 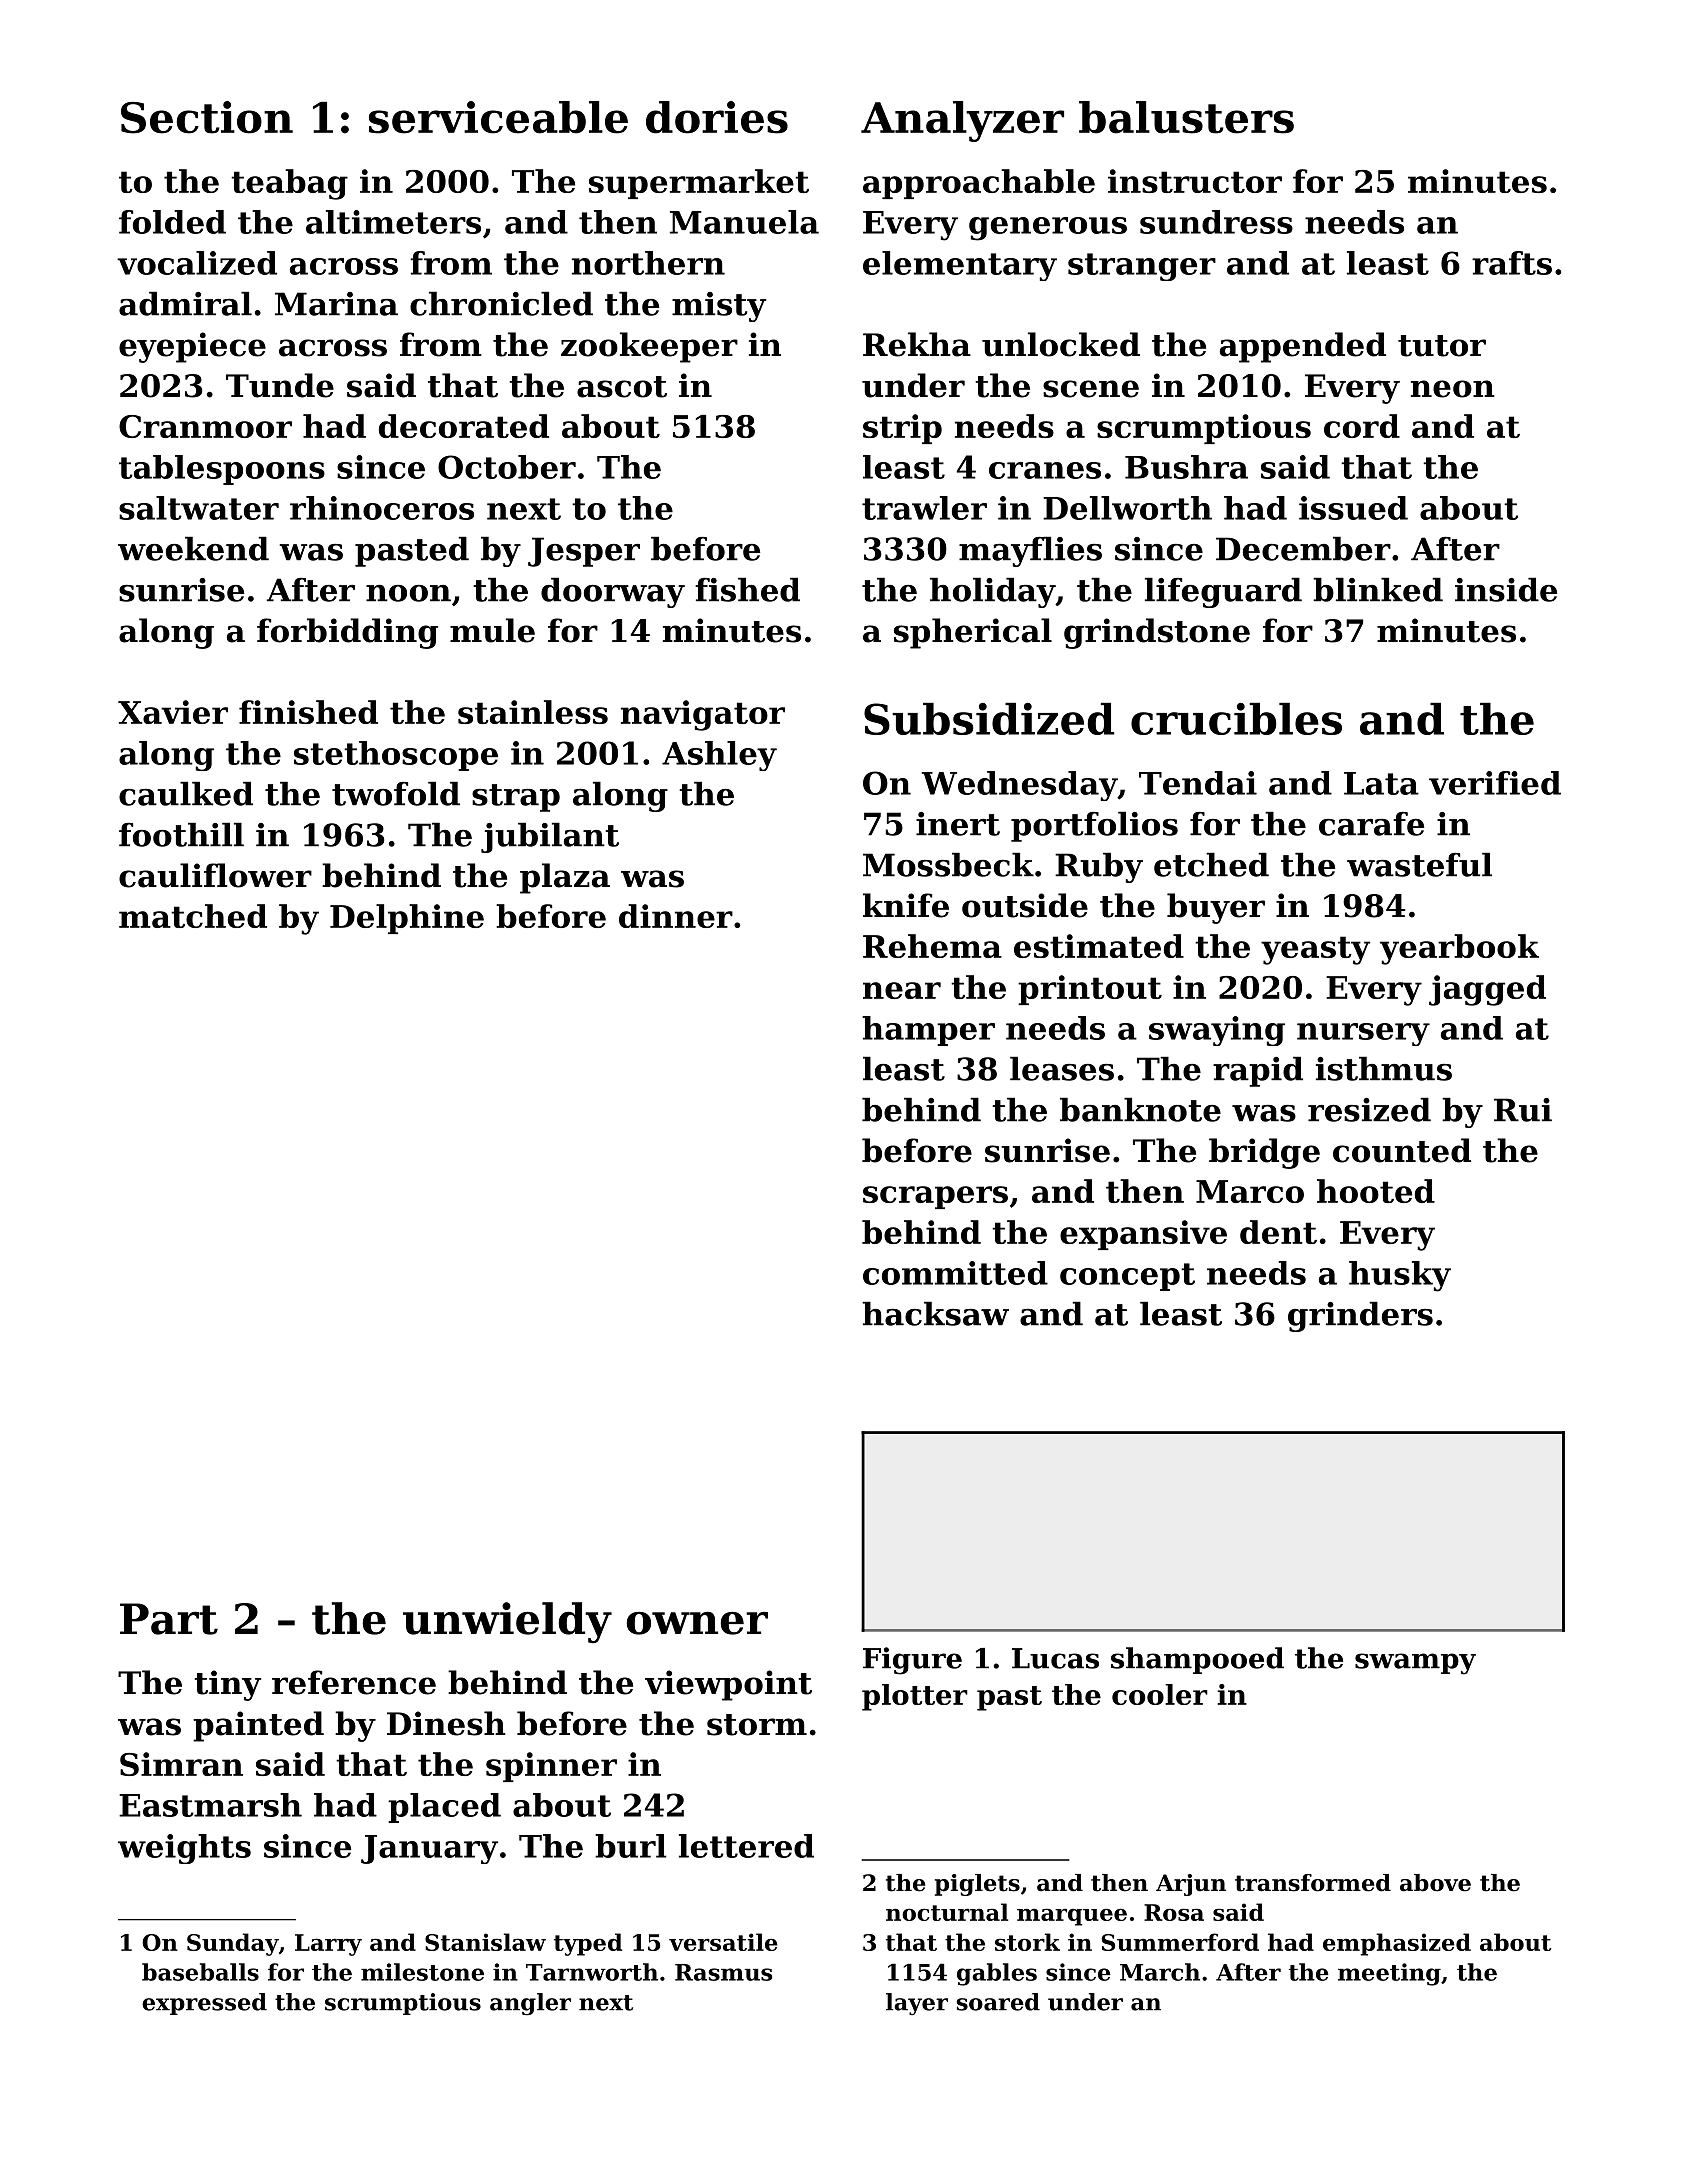 What do you see at coordinates (193, 916) in the screenshot?
I see `matched` at bounding box center [193, 916].
